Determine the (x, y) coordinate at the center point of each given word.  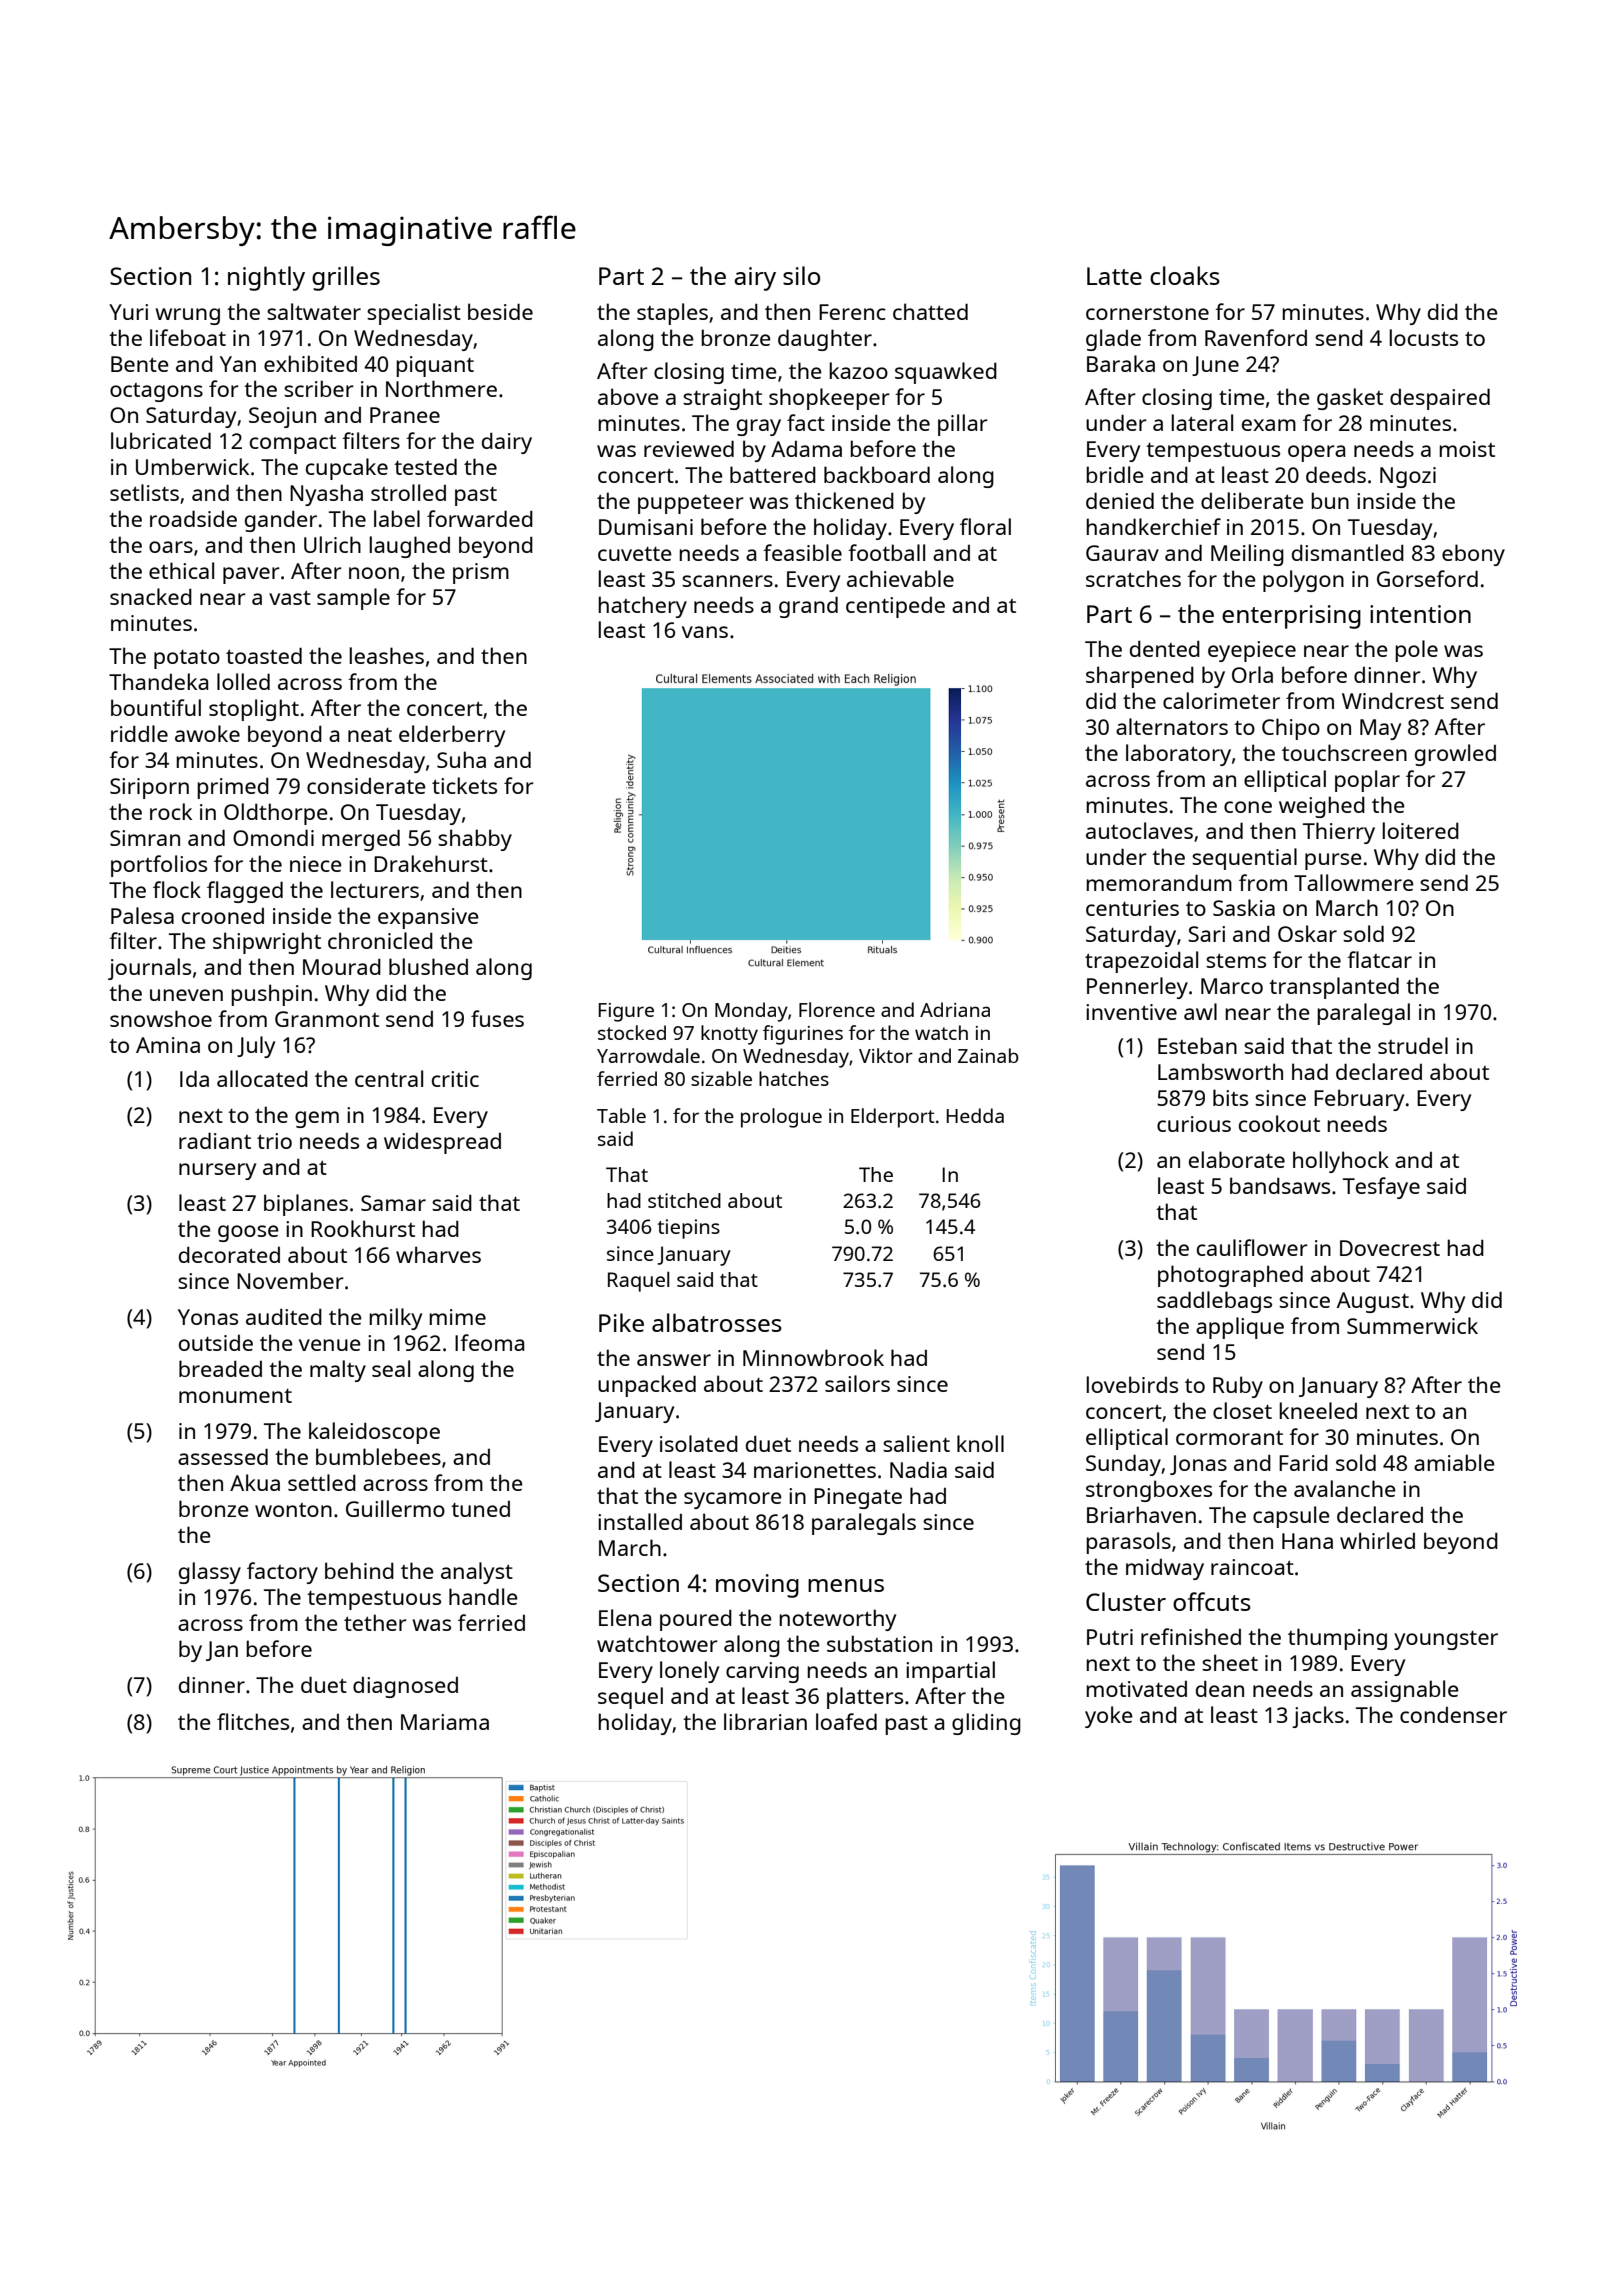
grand (808, 607)
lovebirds (1132, 1384)
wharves (438, 1254)
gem (317, 1119)
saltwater (314, 311)
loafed (846, 1721)
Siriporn (149, 788)
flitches (253, 1721)
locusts (1423, 337)
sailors (857, 1383)
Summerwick (1412, 1325)
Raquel (638, 1282)
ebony (1473, 555)
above (628, 396)
